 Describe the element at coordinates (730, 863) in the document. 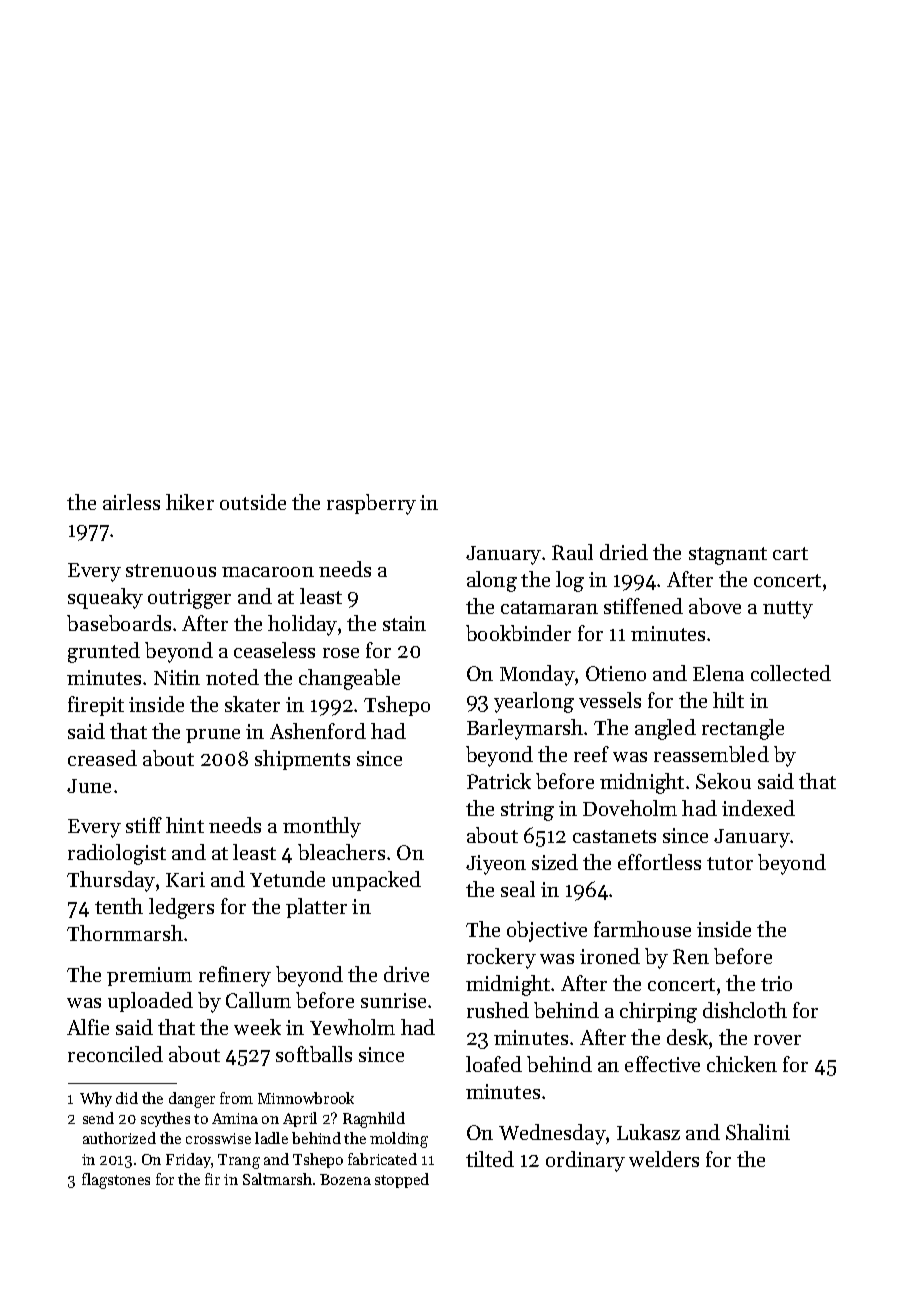

I see `tutor` at that location.
